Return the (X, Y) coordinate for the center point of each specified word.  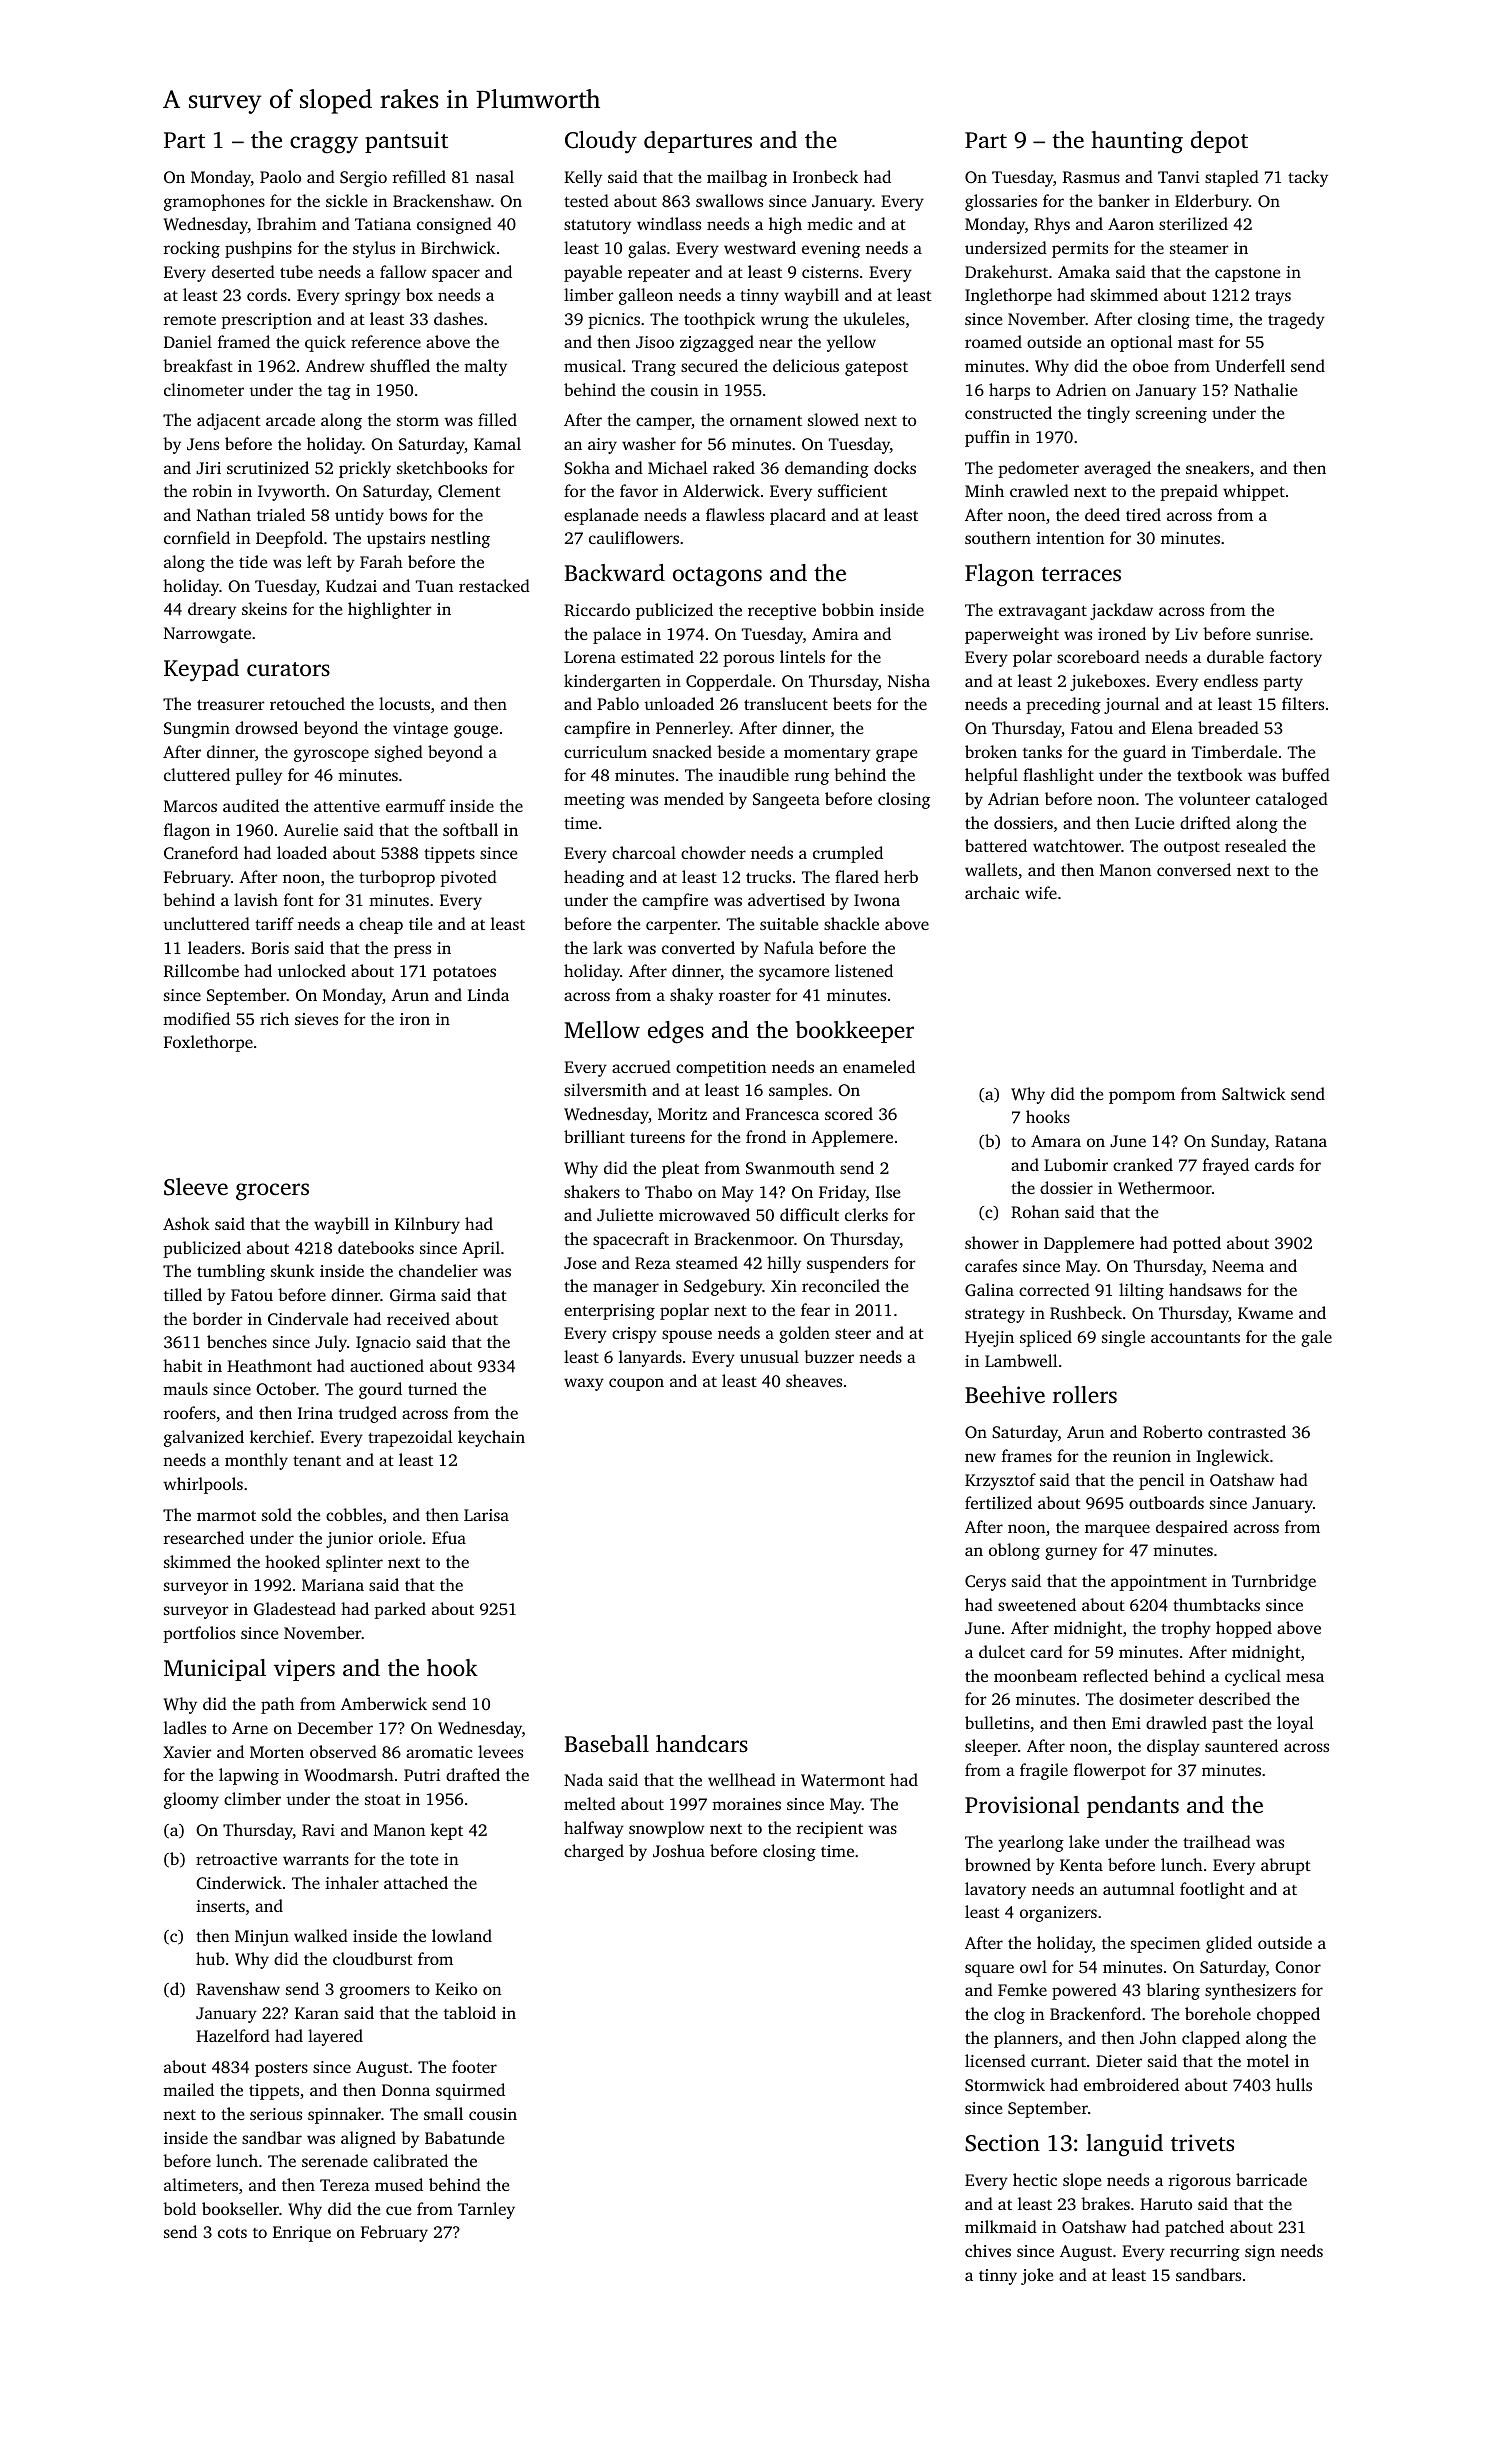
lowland (462, 1935)
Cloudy (601, 142)
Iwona (877, 900)
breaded (1228, 727)
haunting (1137, 142)
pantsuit (406, 142)
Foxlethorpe (208, 1043)
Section (1002, 2143)
